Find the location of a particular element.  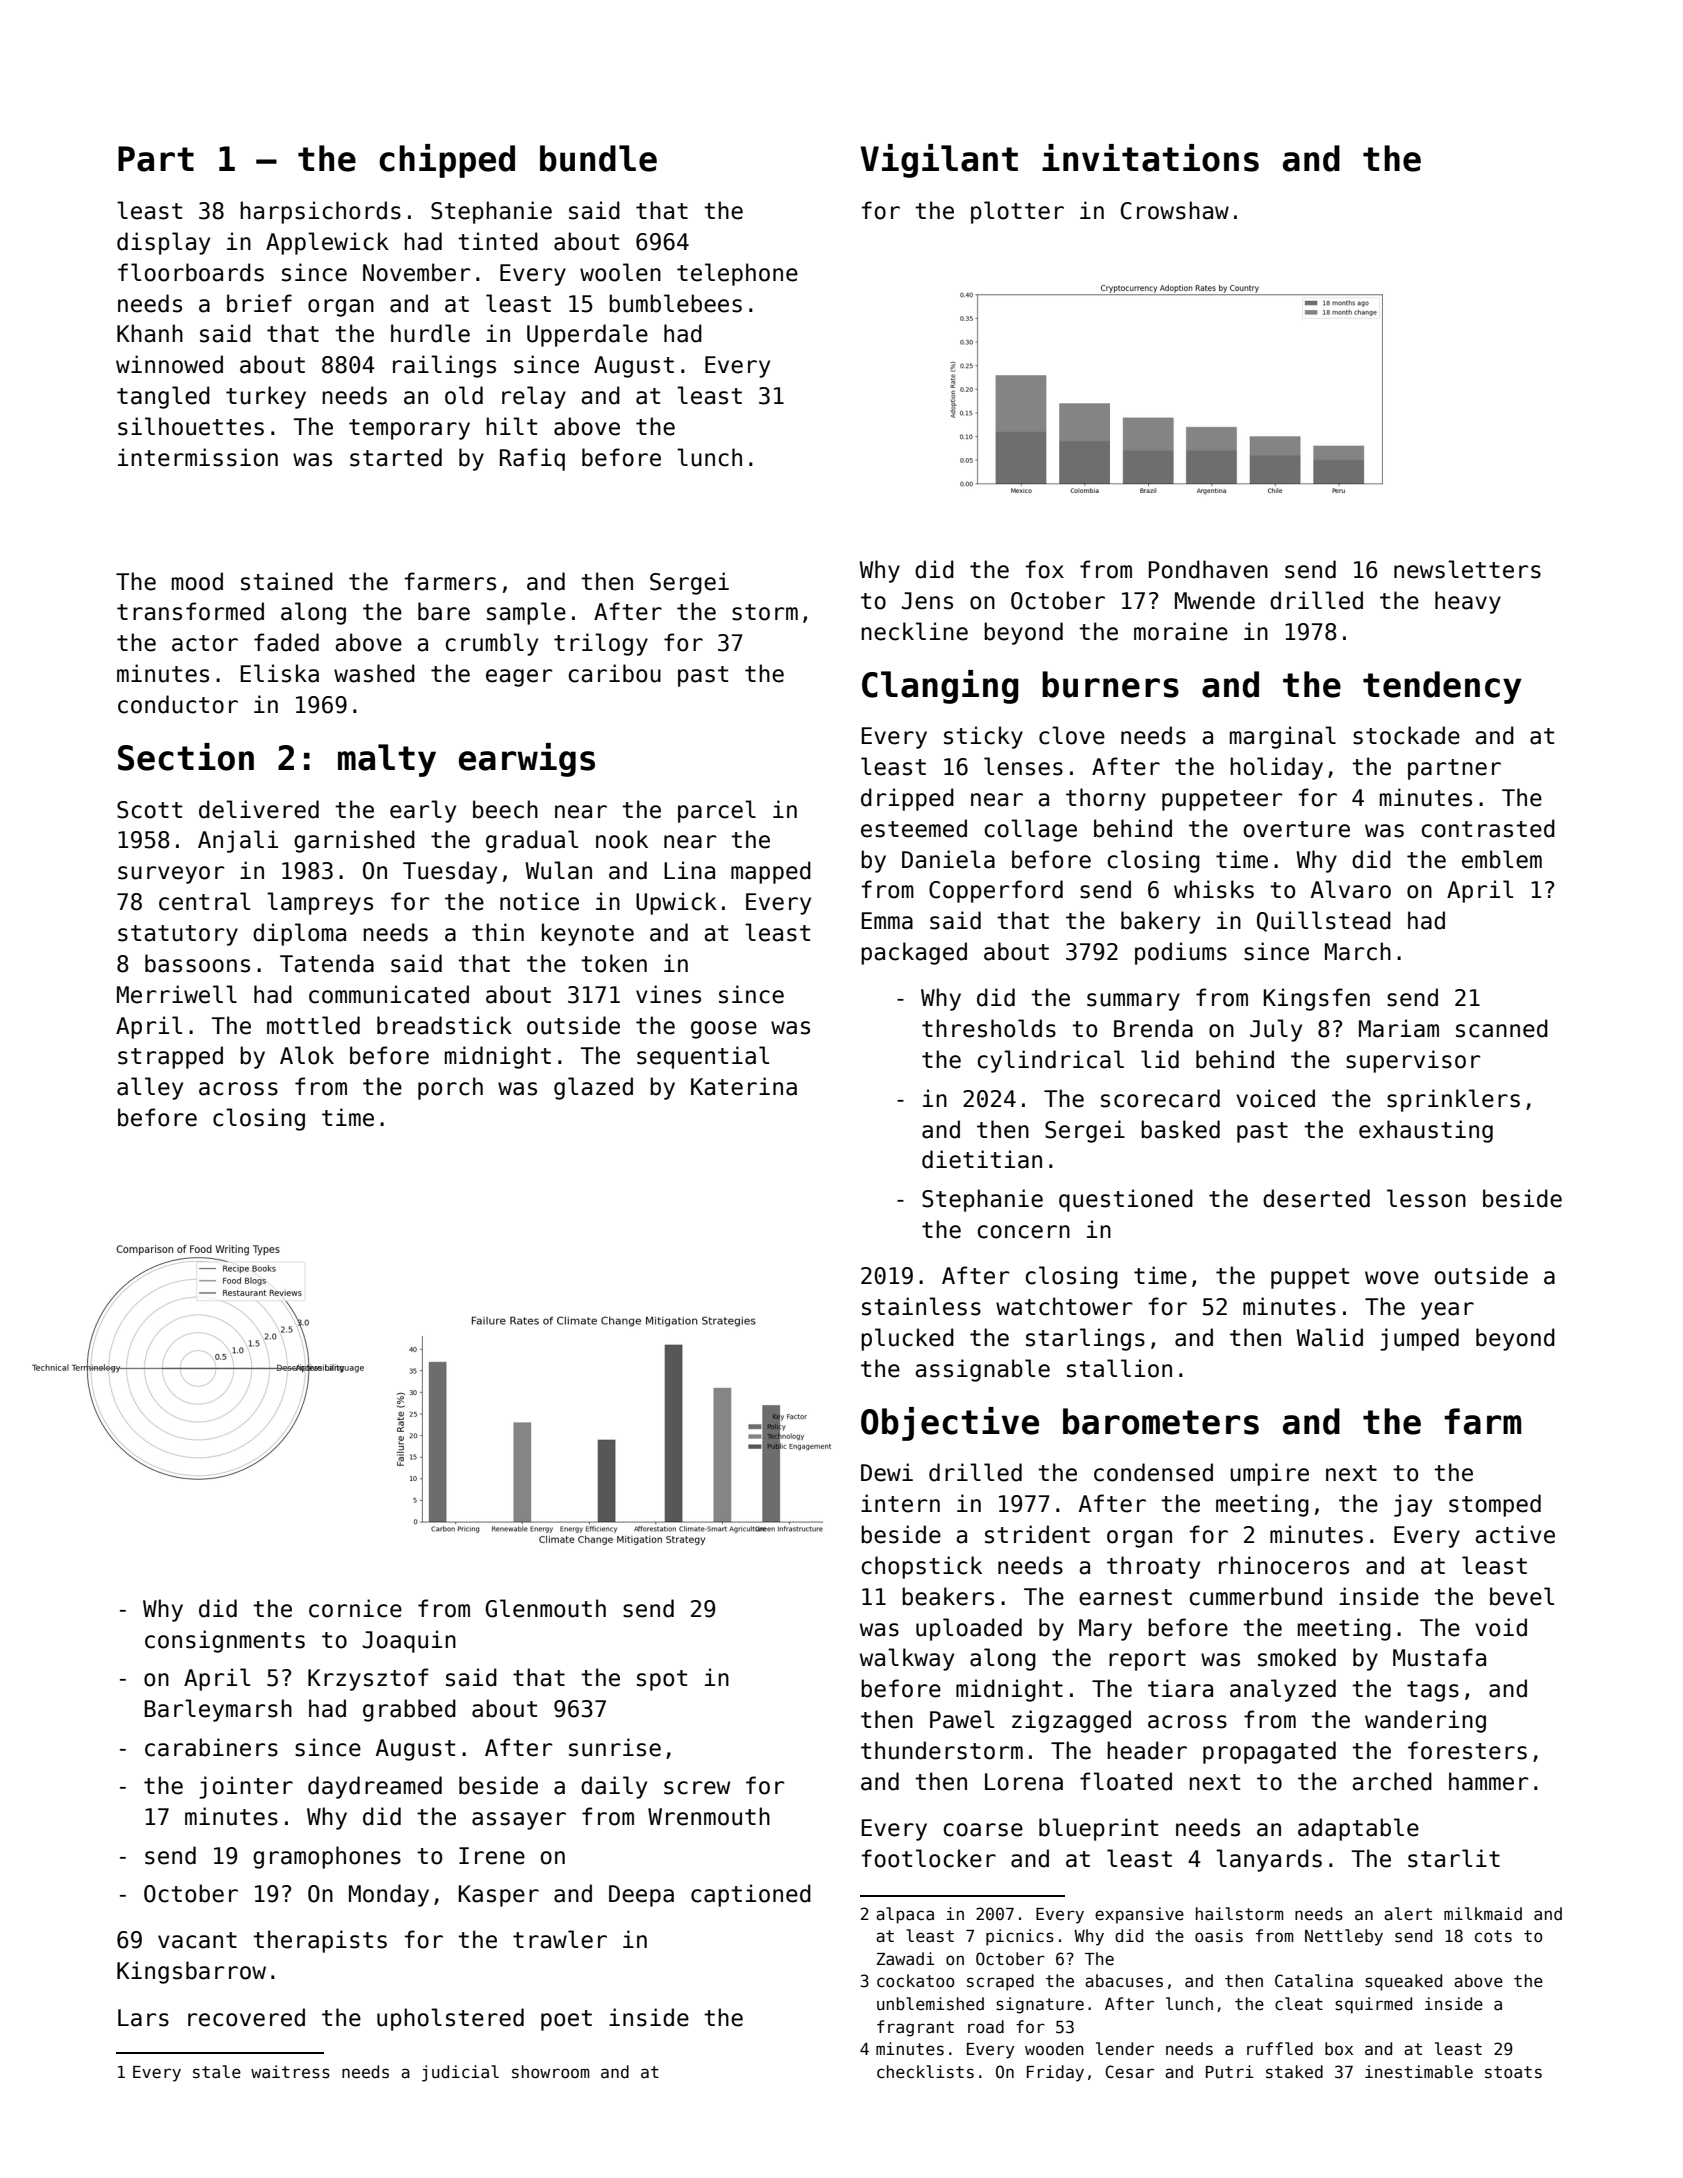

silhouettes is located at coordinates (191, 426).
